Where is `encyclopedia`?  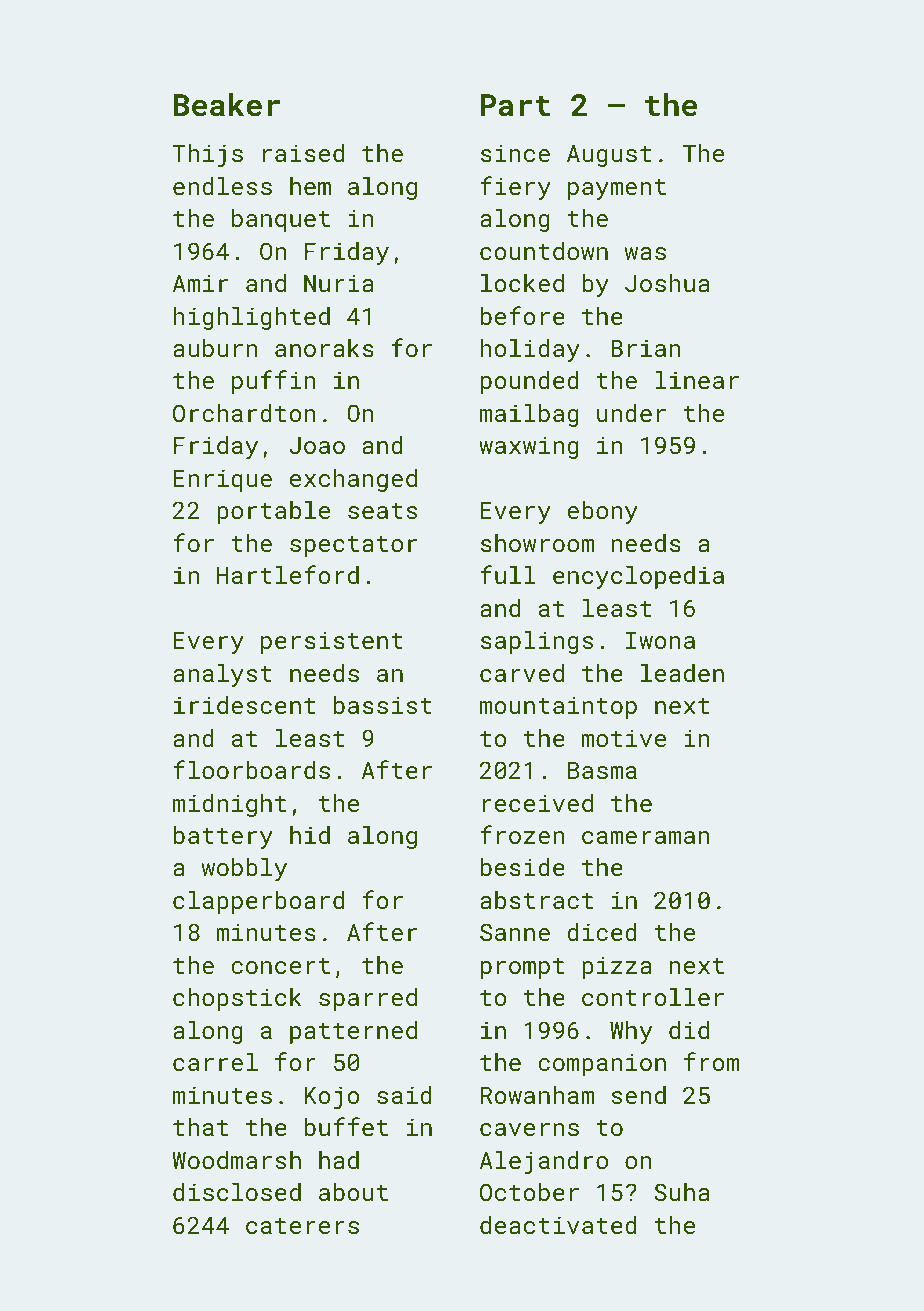
encyclopedia is located at coordinates (638, 577).
